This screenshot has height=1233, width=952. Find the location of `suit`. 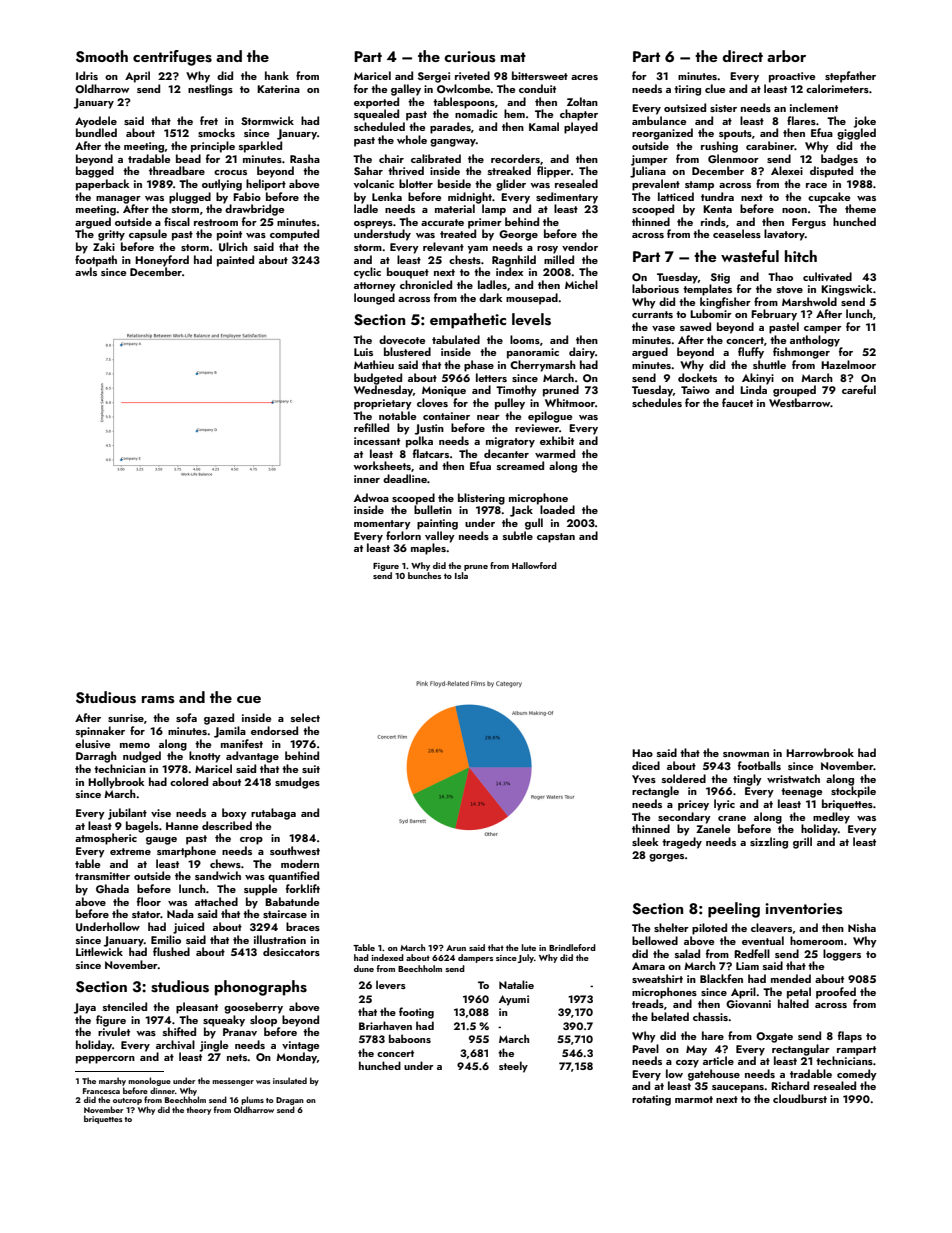

suit is located at coordinates (311, 769).
